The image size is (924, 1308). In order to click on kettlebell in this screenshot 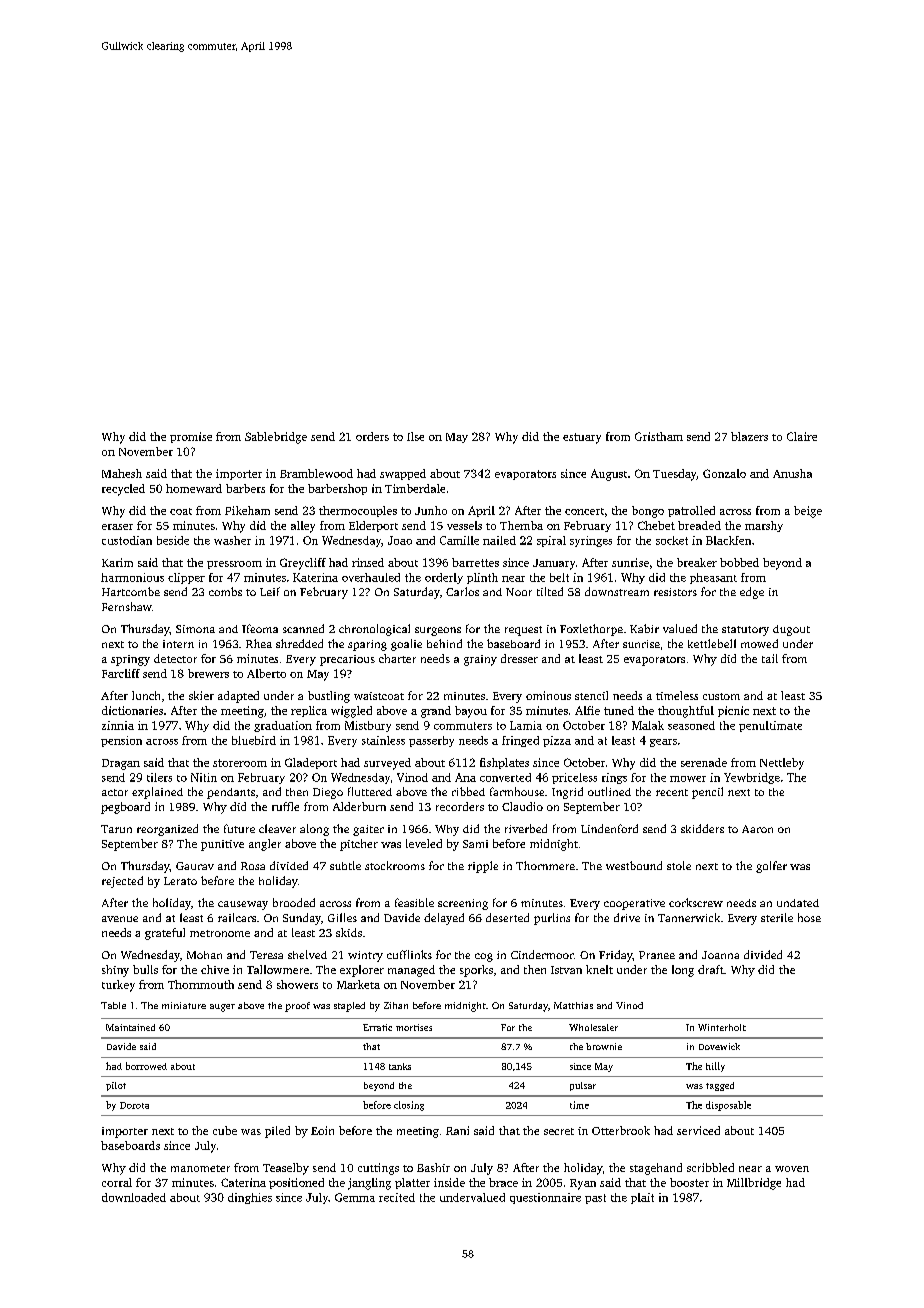, I will do `click(712, 643)`.
